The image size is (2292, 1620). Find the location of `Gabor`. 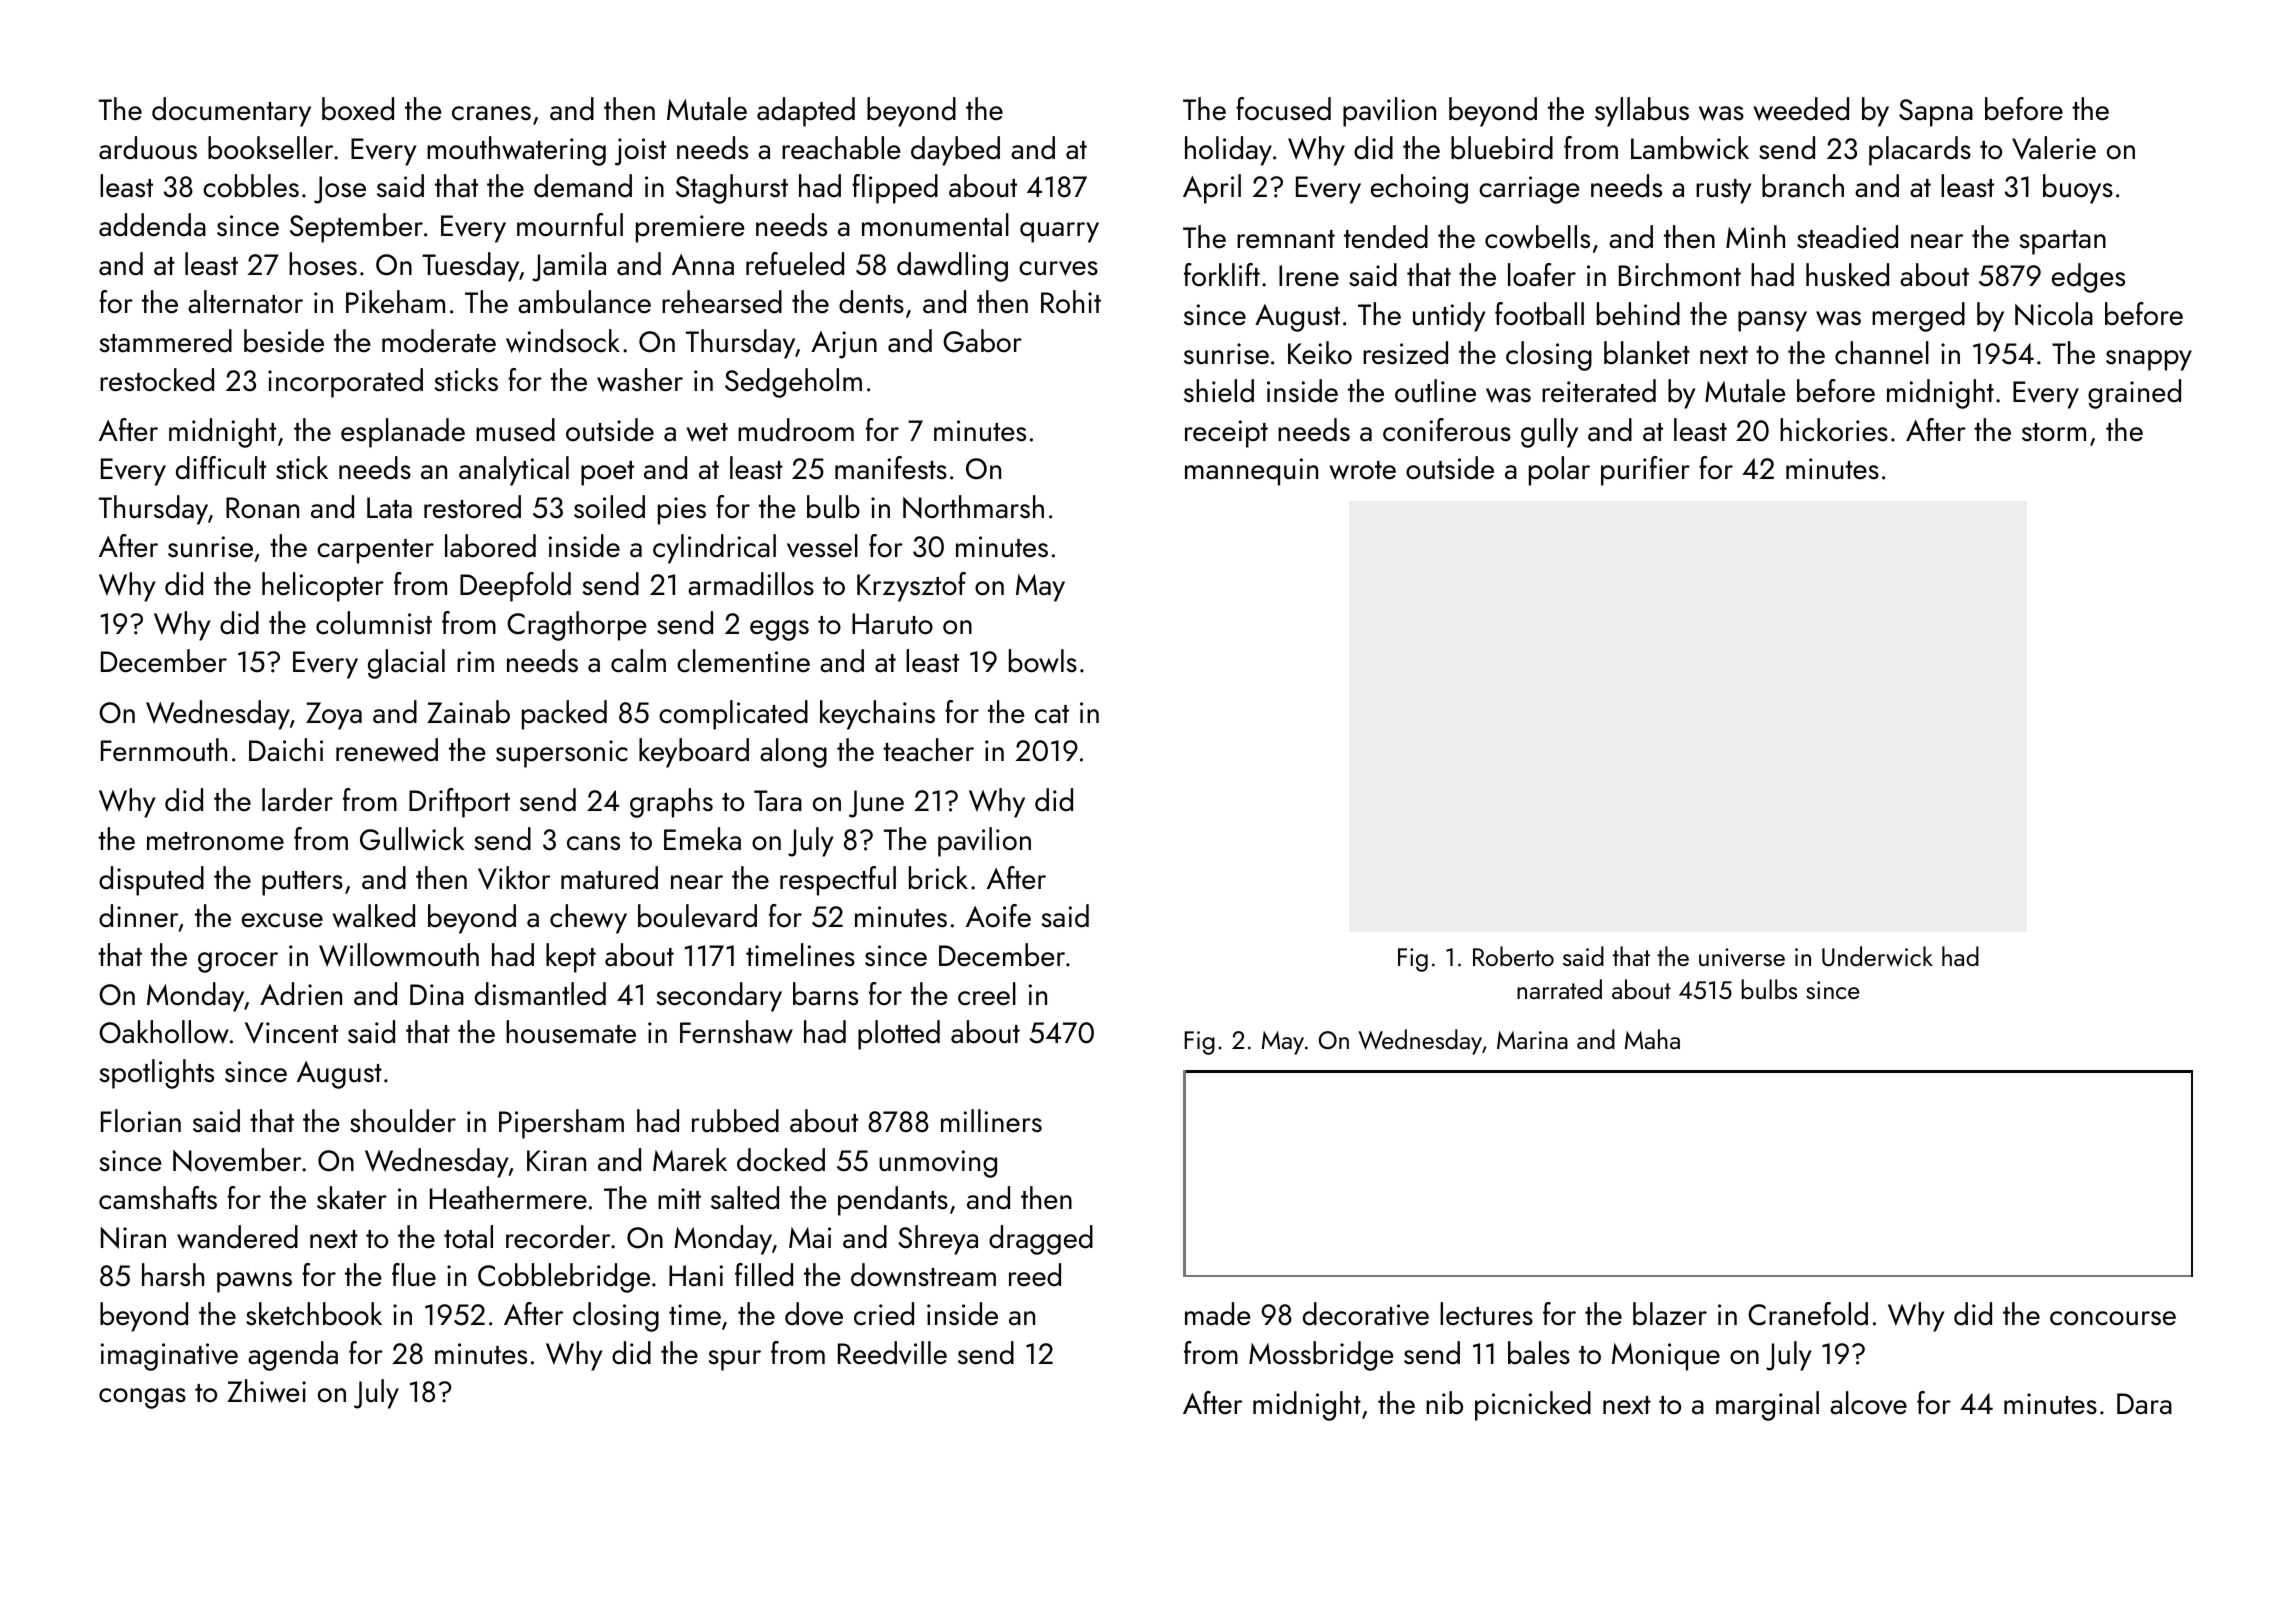

Gabor is located at coordinates (982, 341).
